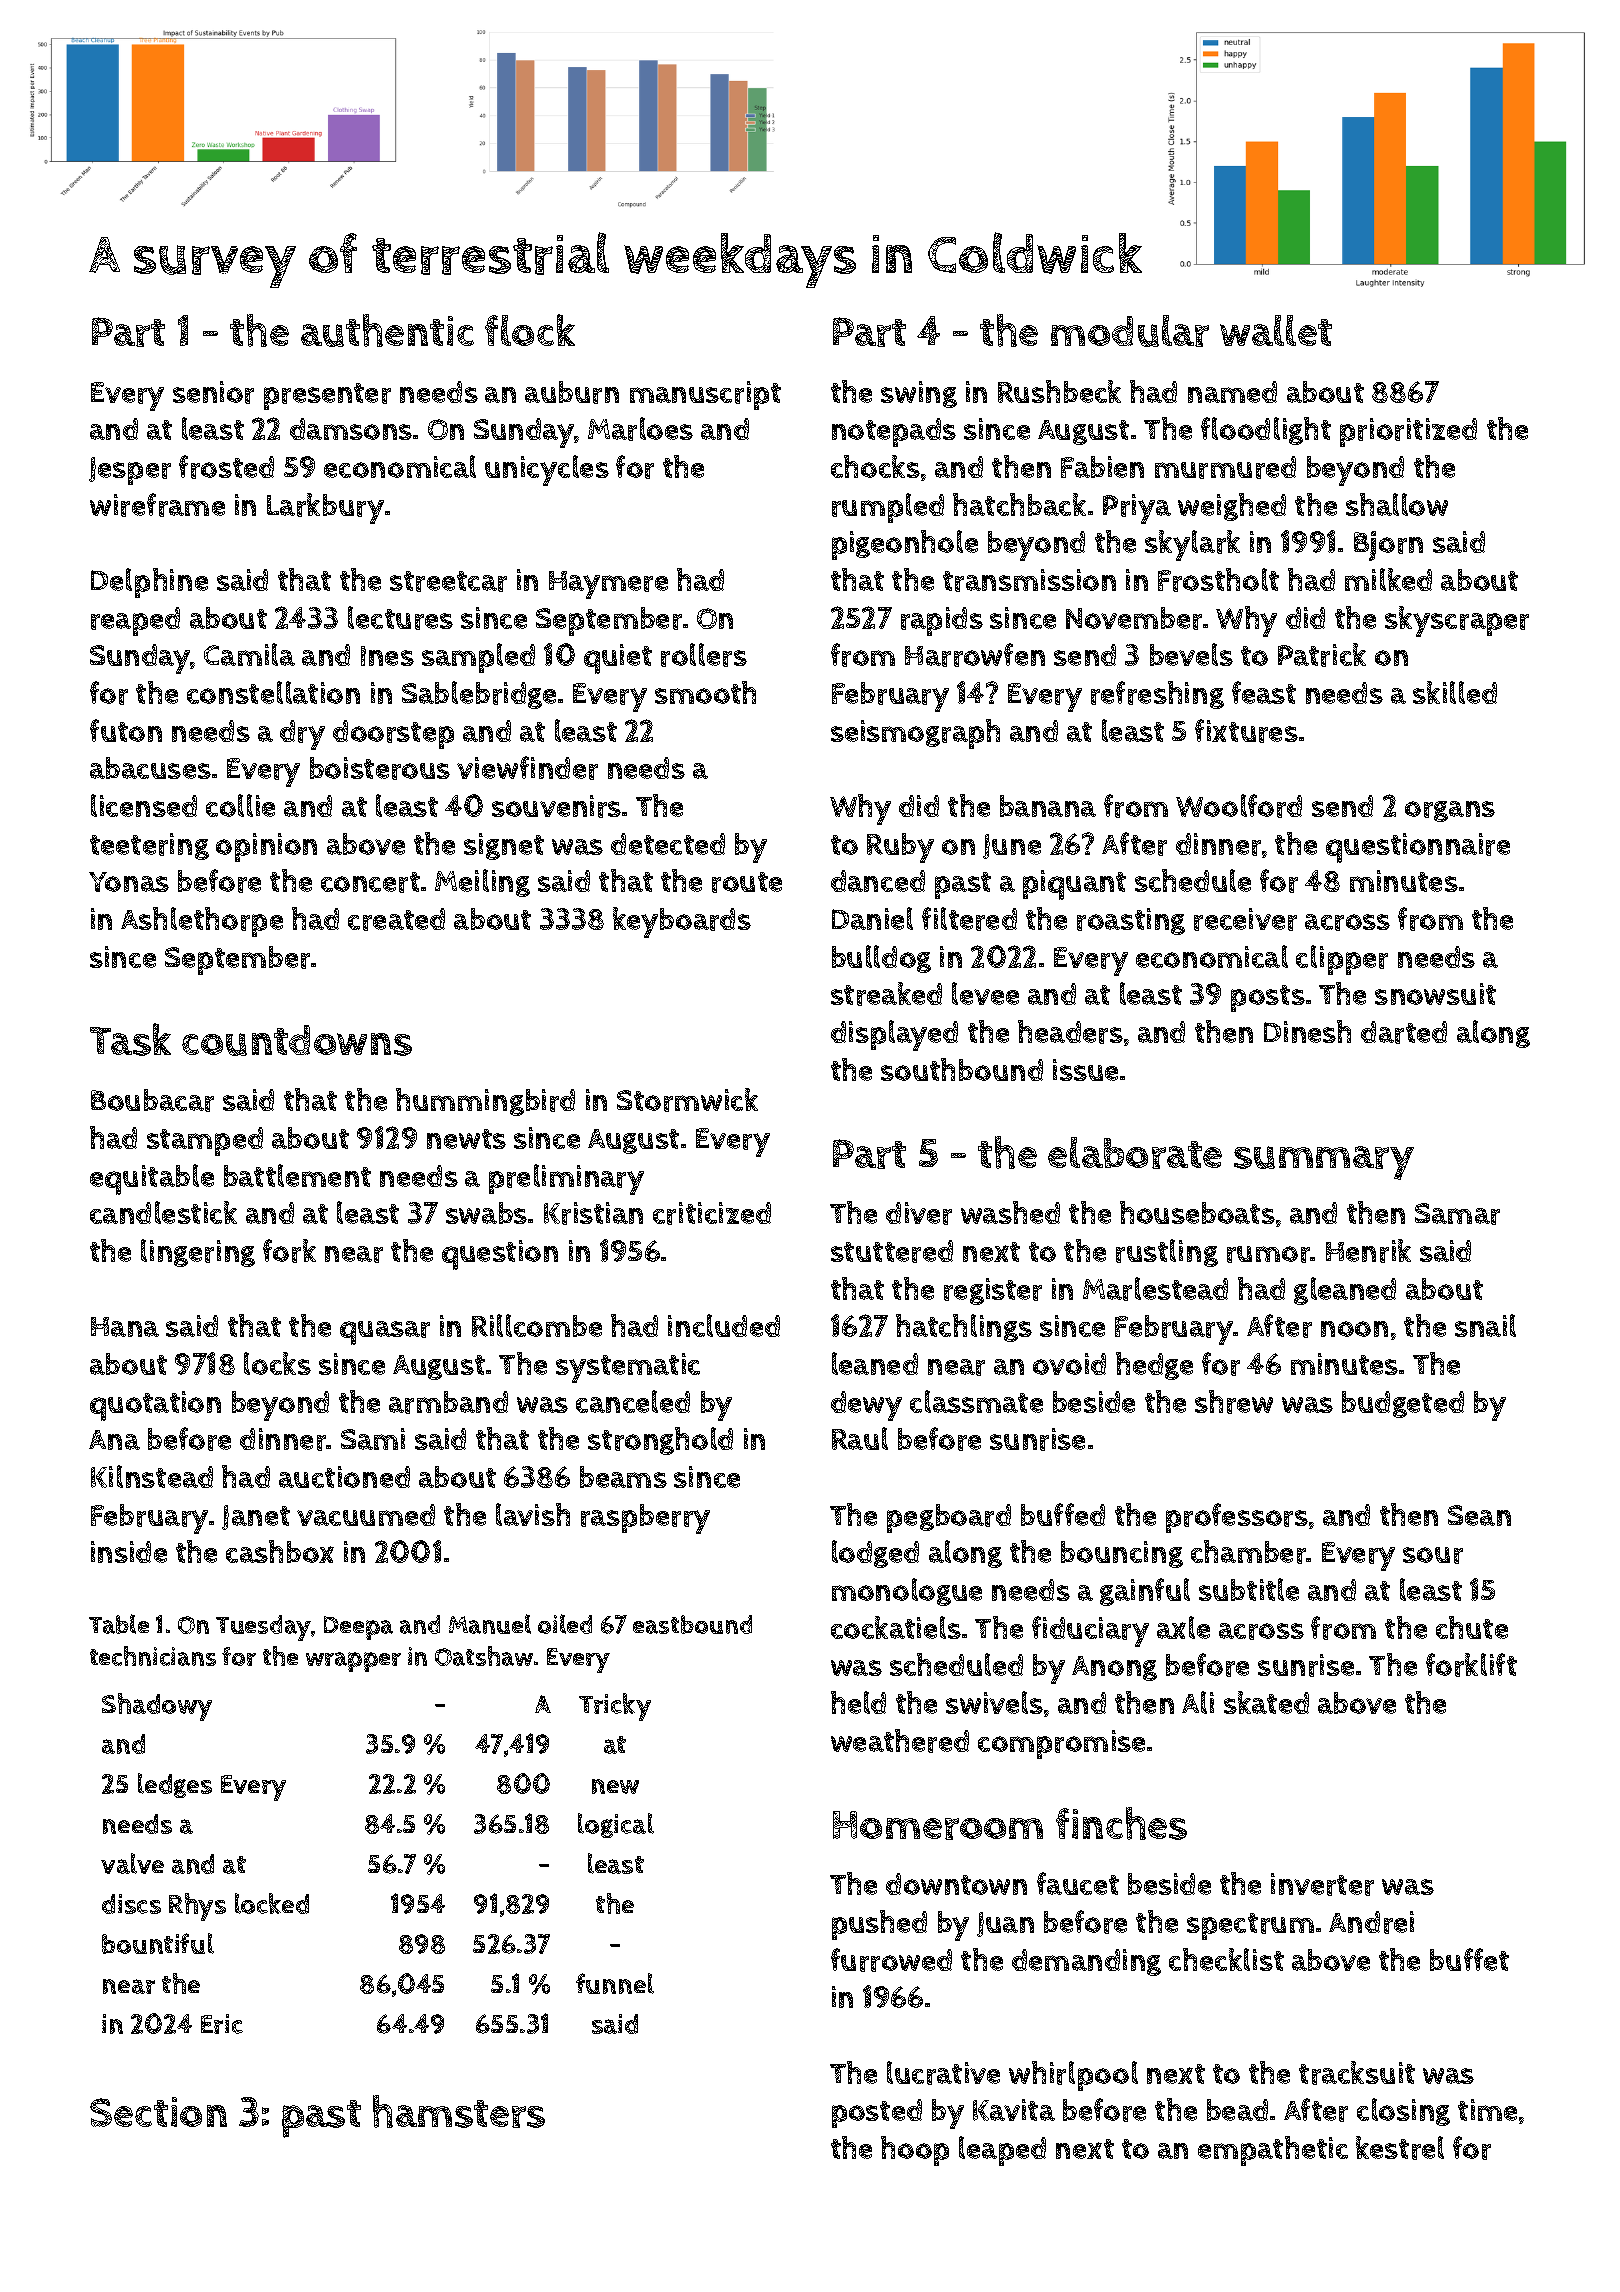 The width and height of the page is (1620, 2292). Describe the element at coordinates (1403, 2112) in the page. I see `closing` at that location.
